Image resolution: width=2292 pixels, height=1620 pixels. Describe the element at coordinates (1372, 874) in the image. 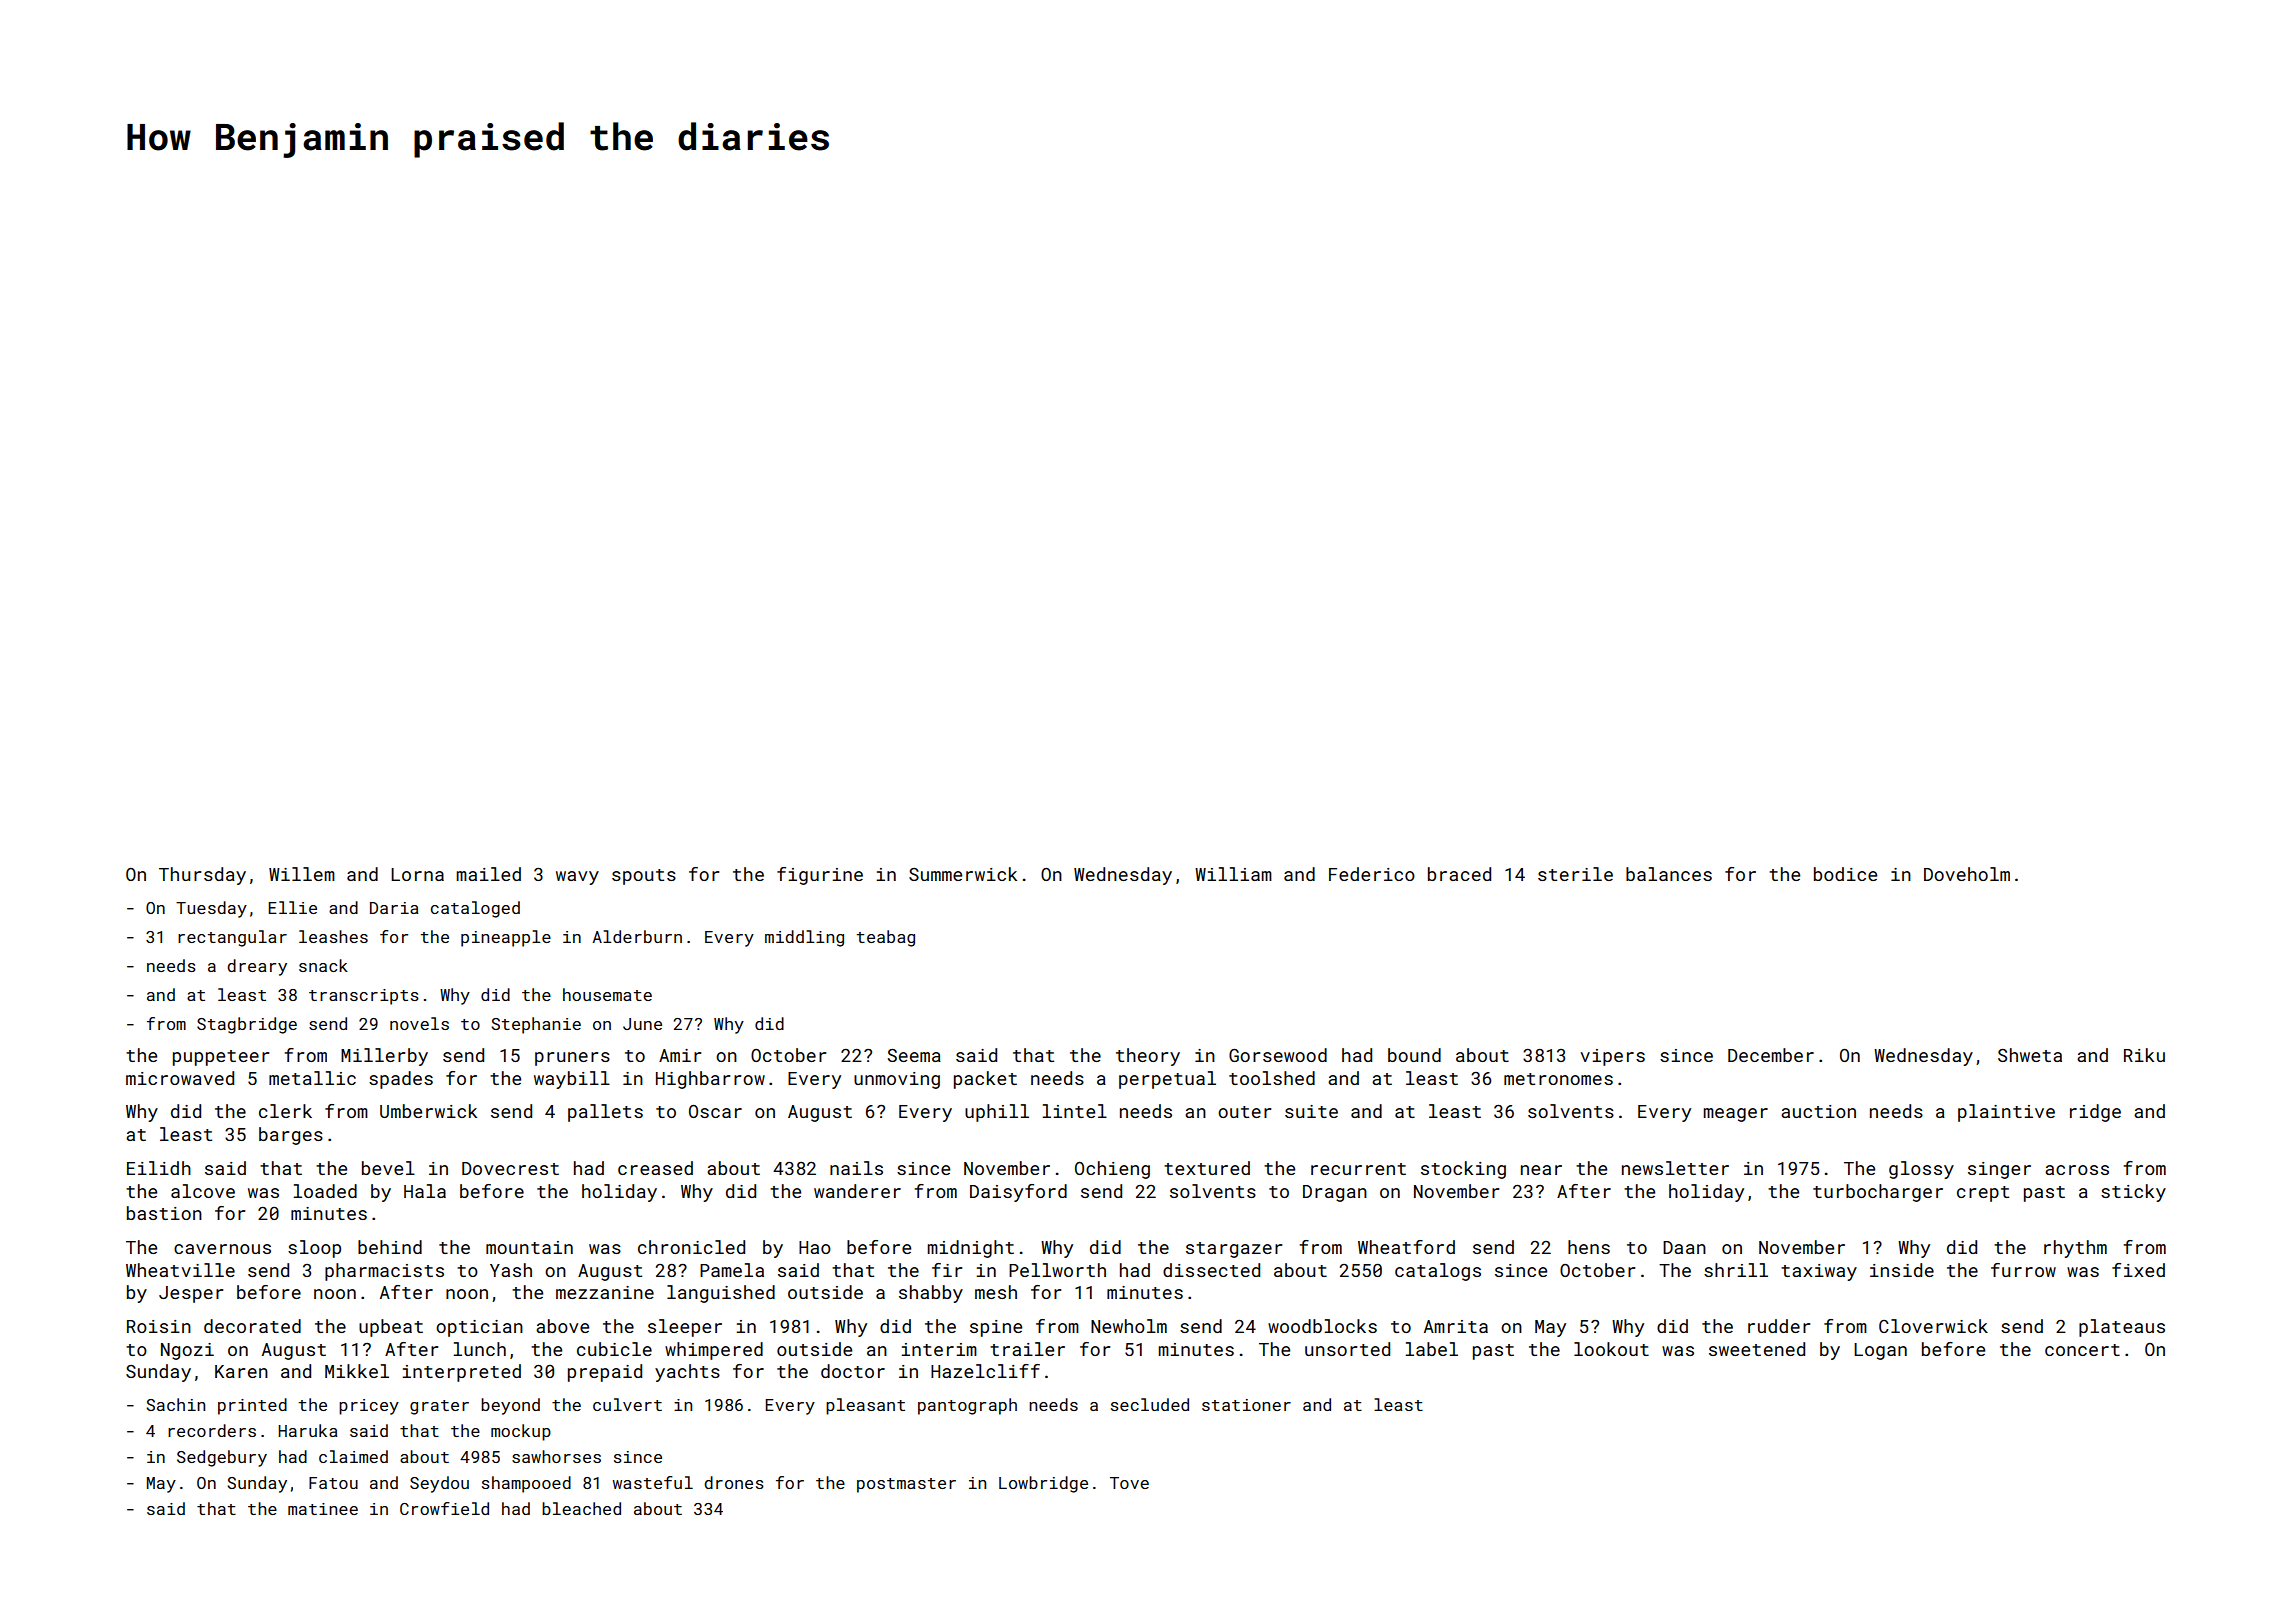

I see `Federico` at that location.
